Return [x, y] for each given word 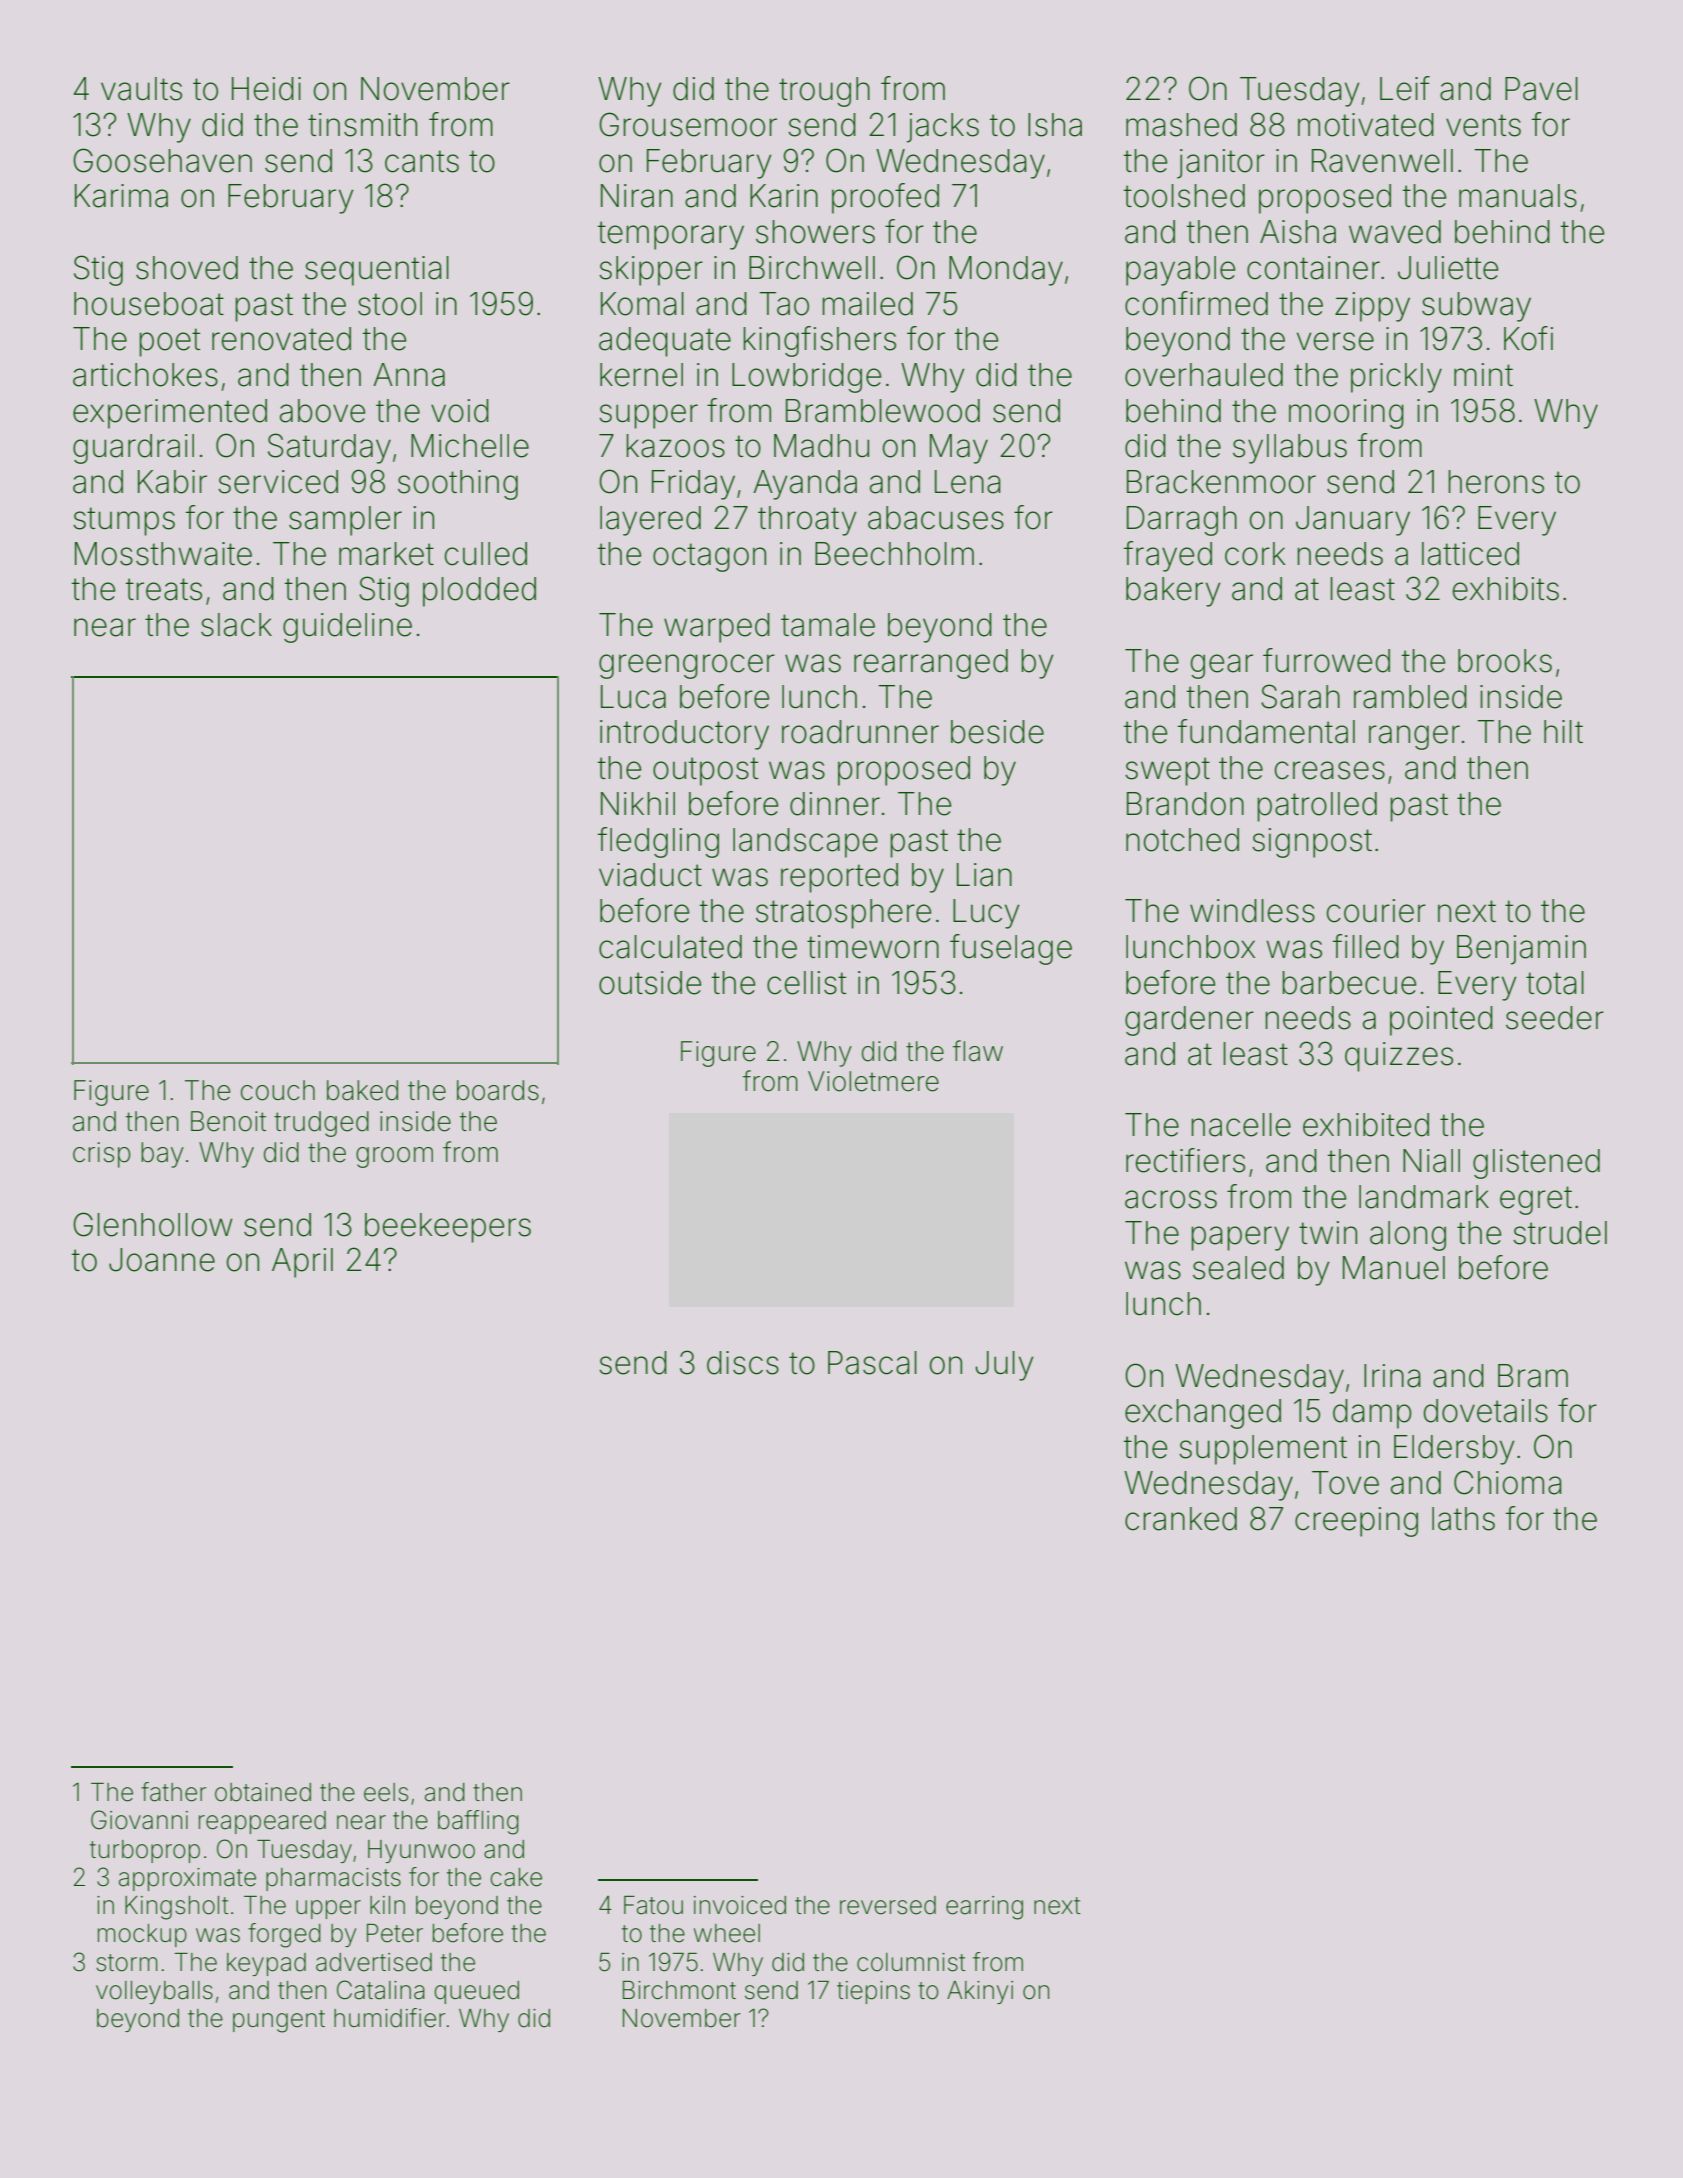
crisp [101, 1155]
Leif [1405, 88]
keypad [266, 1964]
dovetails [1486, 1411]
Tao [784, 304]
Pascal [872, 1363]
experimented [170, 414]
